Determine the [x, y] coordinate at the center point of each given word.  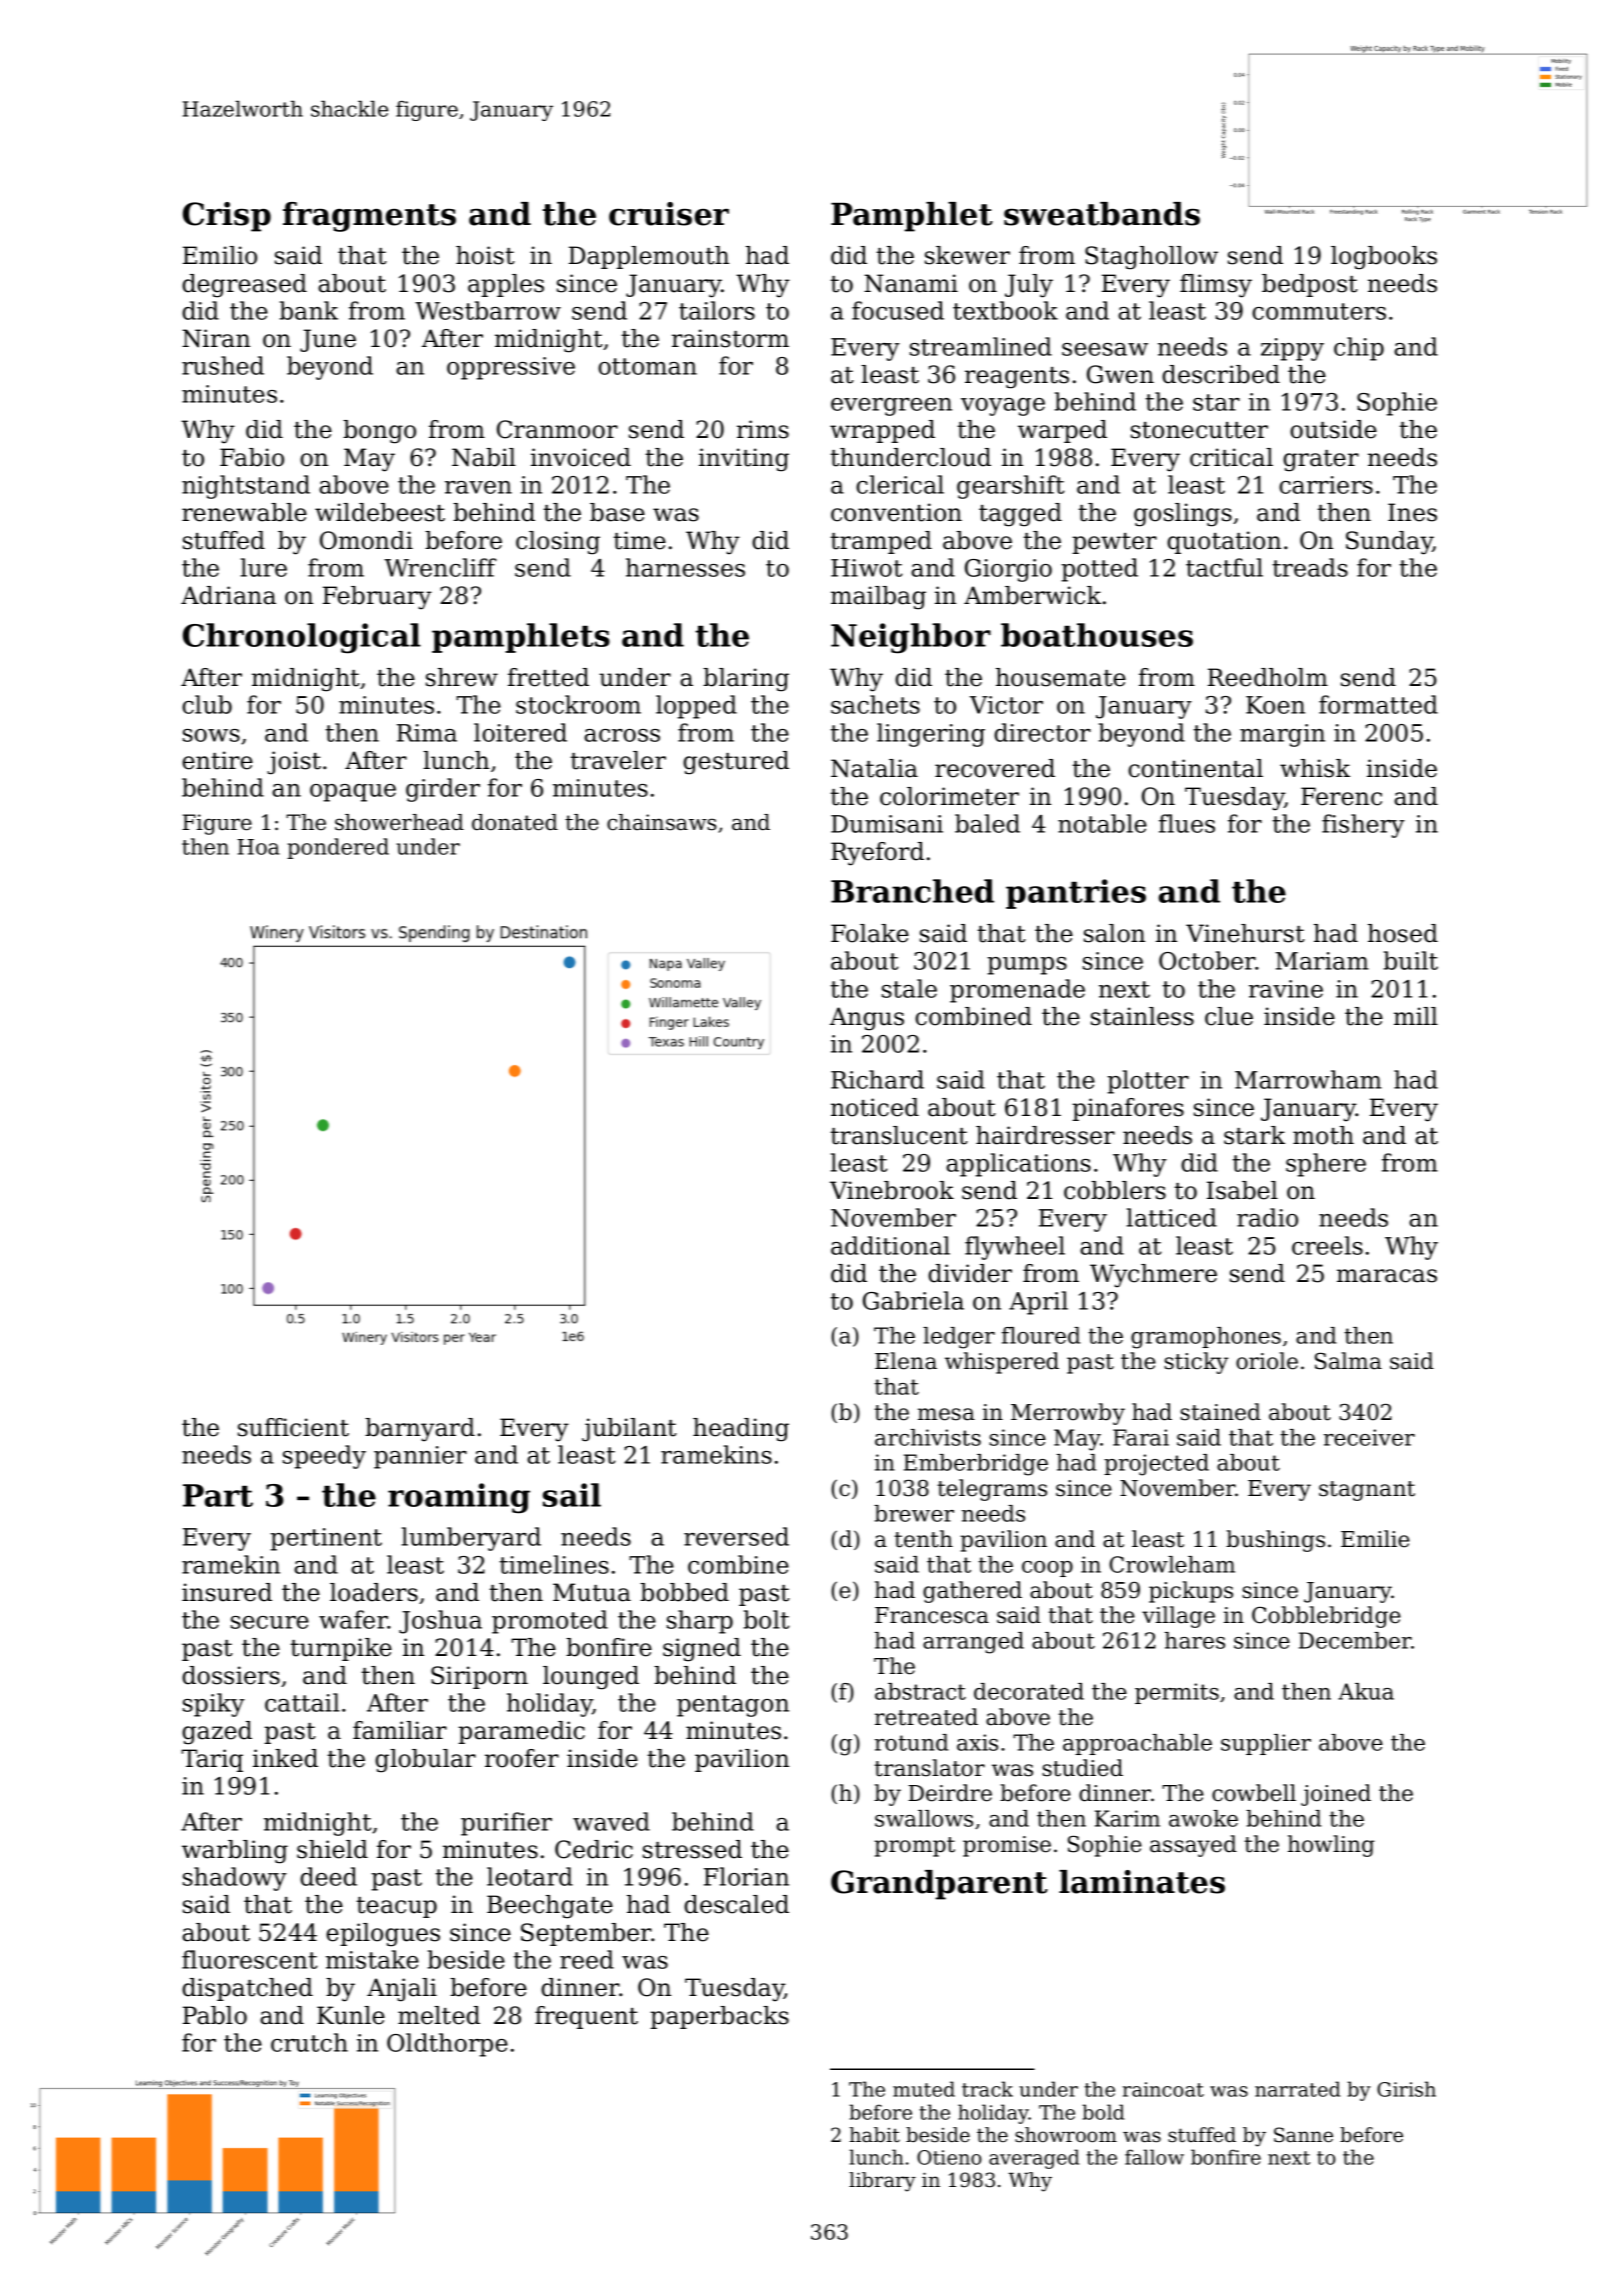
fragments [369, 217]
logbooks [1384, 258]
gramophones [1206, 1338]
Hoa [258, 847]
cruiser [669, 214]
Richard [877, 1079]
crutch [309, 2042]
